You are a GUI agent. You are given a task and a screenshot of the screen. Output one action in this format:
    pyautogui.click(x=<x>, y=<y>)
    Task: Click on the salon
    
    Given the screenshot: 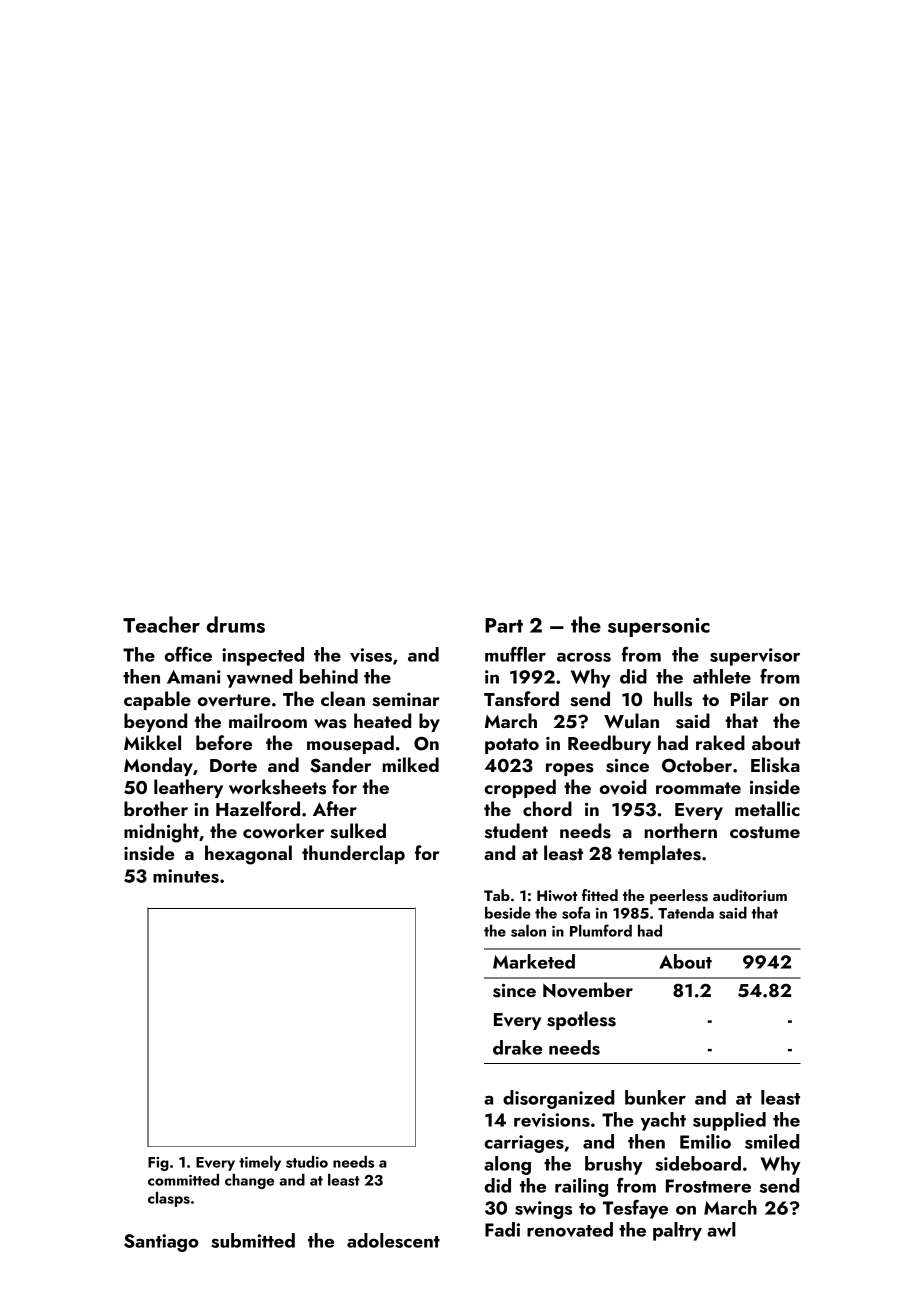 What is the action you would take?
    pyautogui.click(x=528, y=931)
